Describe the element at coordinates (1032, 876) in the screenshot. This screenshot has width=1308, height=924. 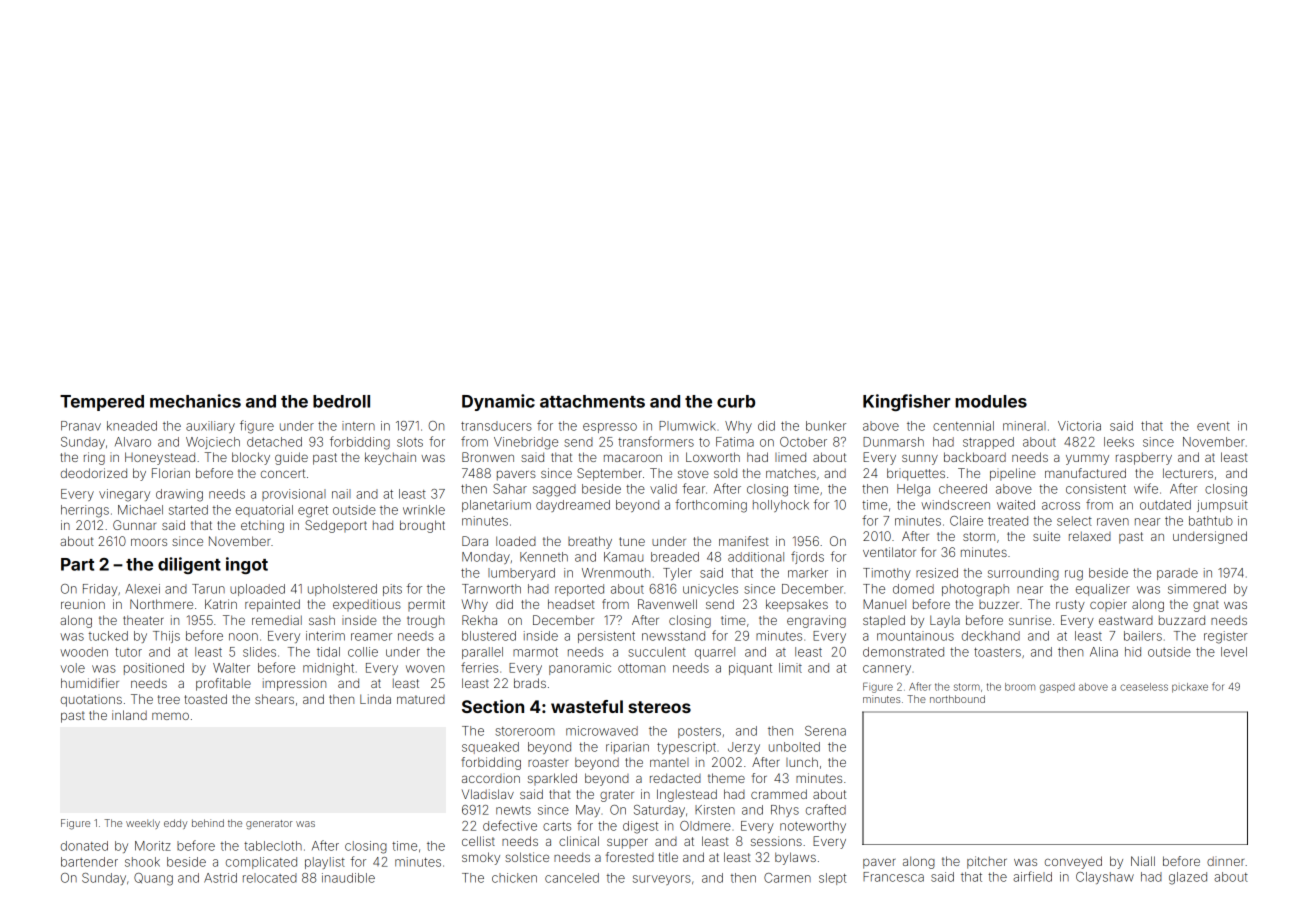
I see `airfield` at that location.
